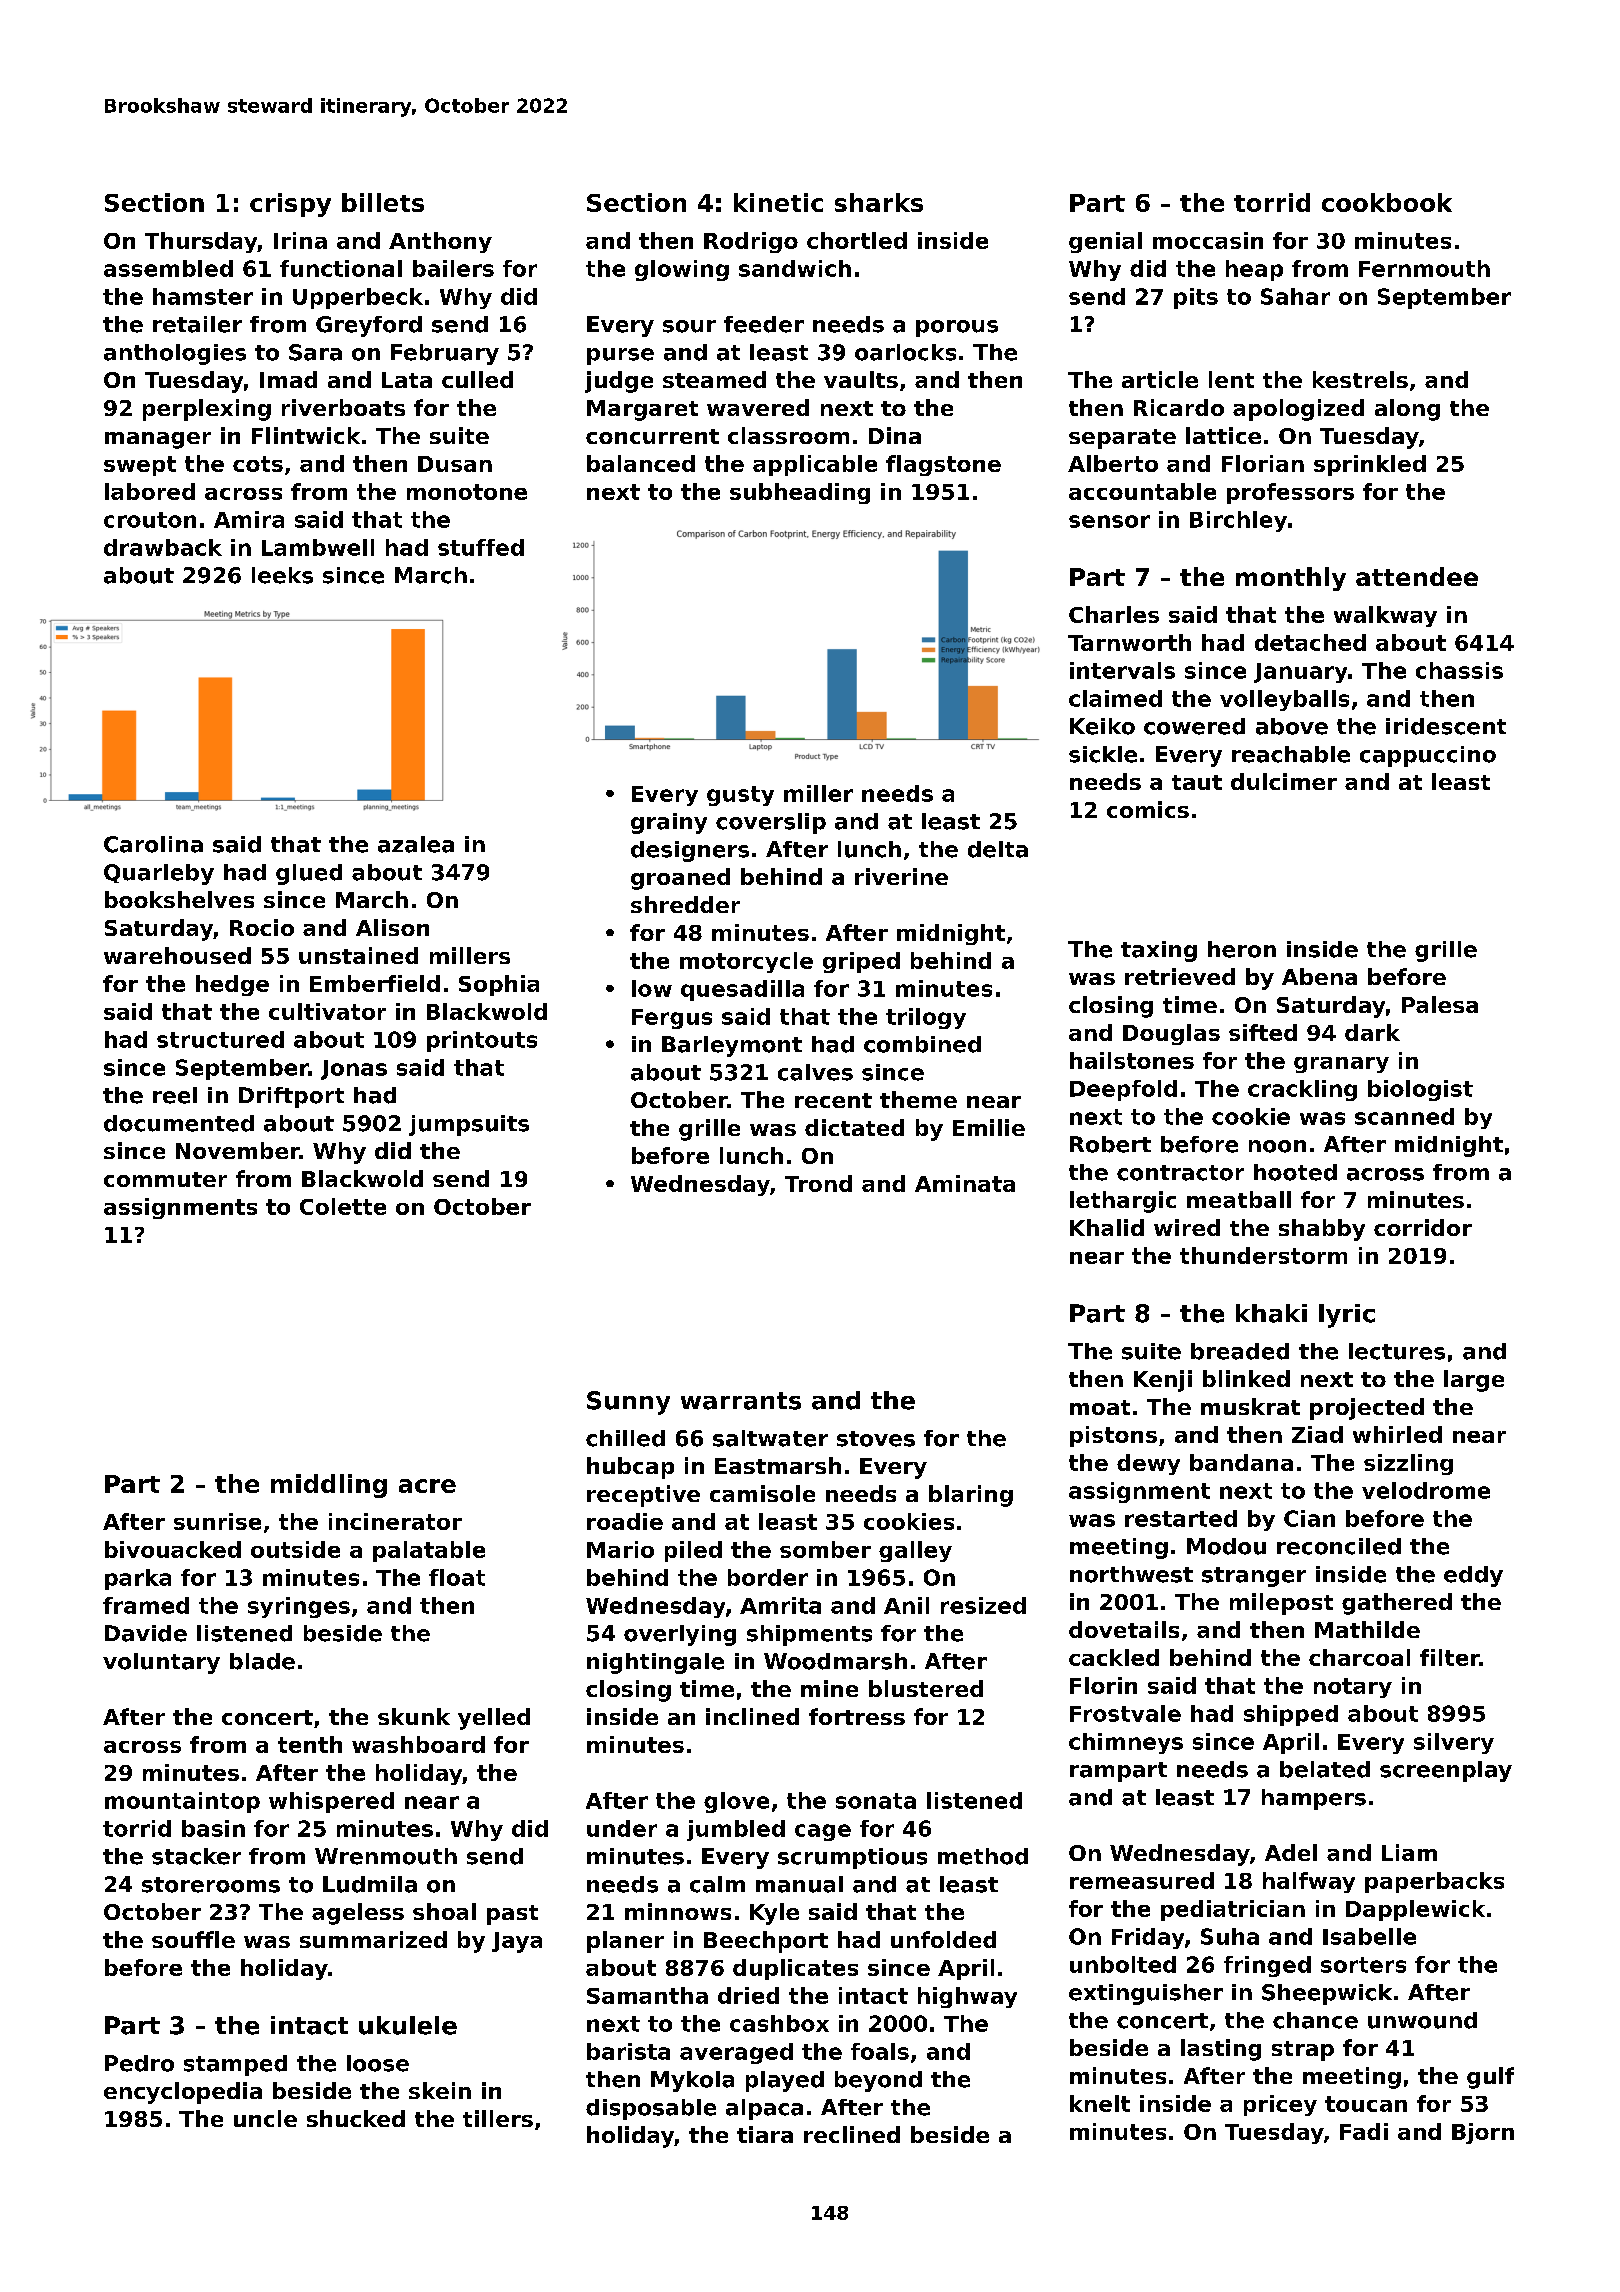 Image resolution: width=1620 pixels, height=2292 pixels. What do you see at coordinates (693, 1551) in the screenshot?
I see `piled` at bounding box center [693, 1551].
